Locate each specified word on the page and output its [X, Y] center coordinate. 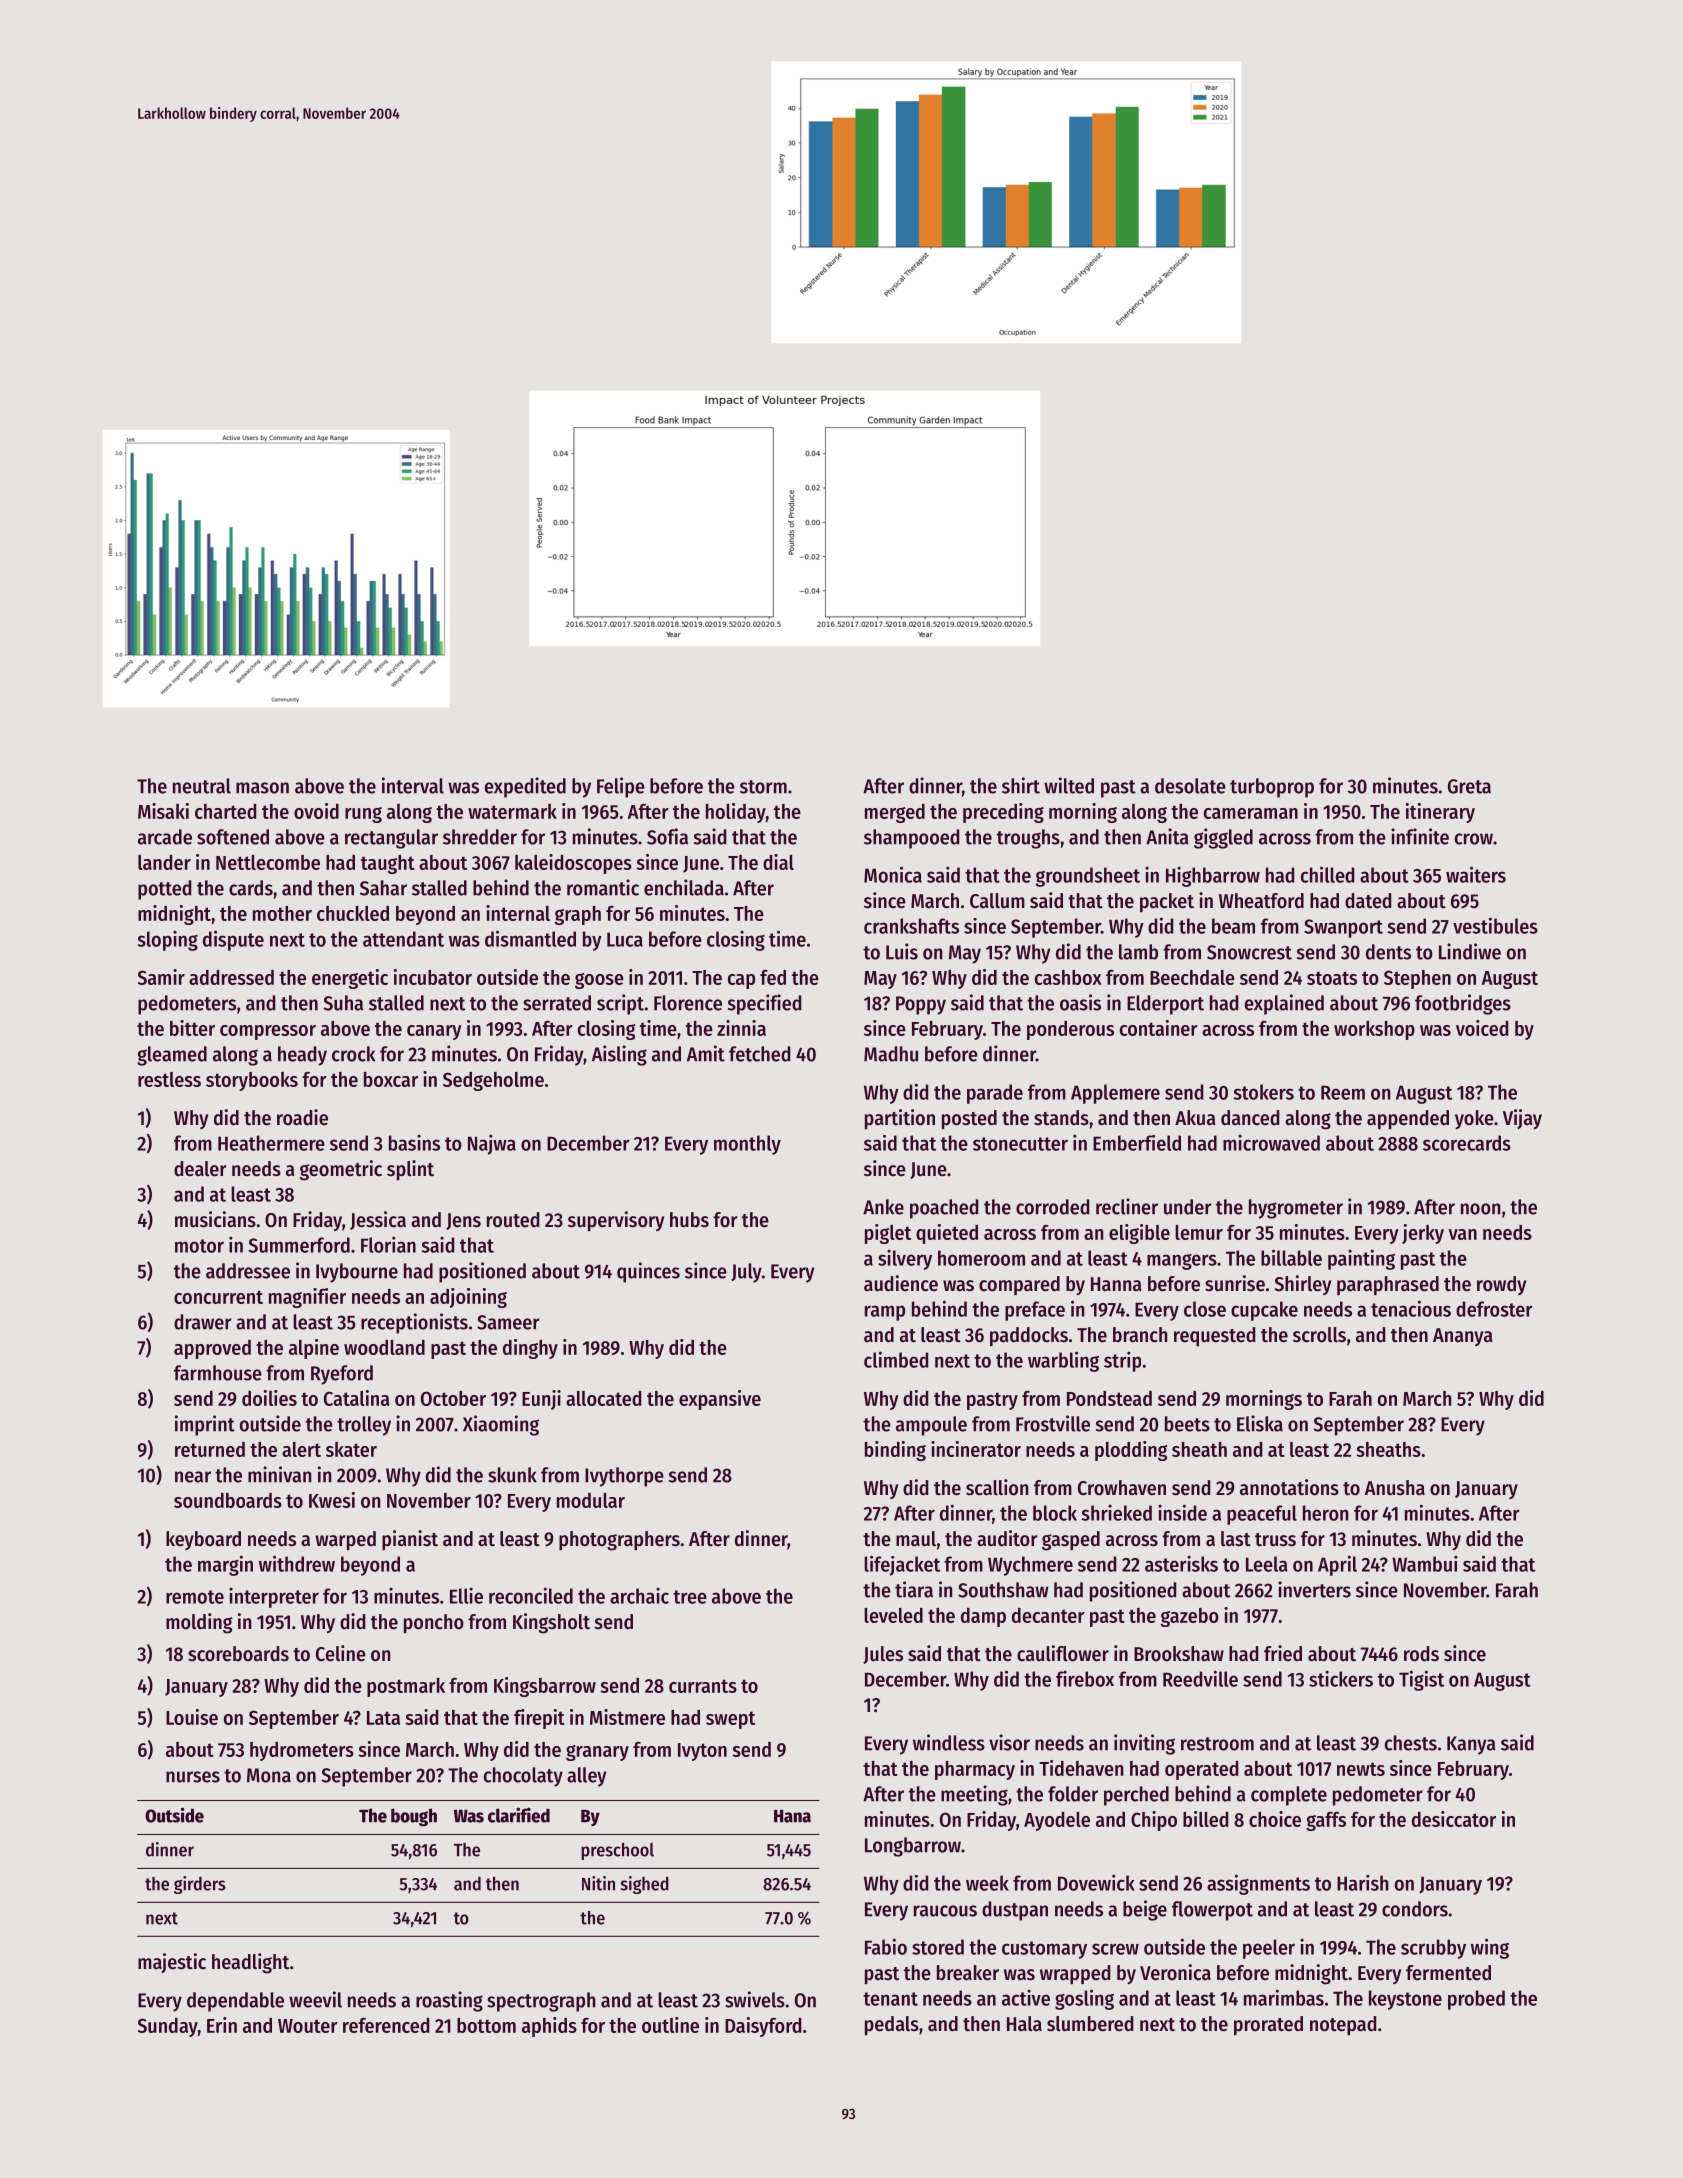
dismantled [530, 938]
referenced [386, 2025]
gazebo [1190, 1617]
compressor [268, 1032]
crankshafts [911, 926]
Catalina [357, 1398]
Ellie [466, 1596]
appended [1408, 1120]
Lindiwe [1470, 951]
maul [916, 1539]
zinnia [741, 1028]
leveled [893, 1615]
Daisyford [763, 2027]
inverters [1314, 1589]
